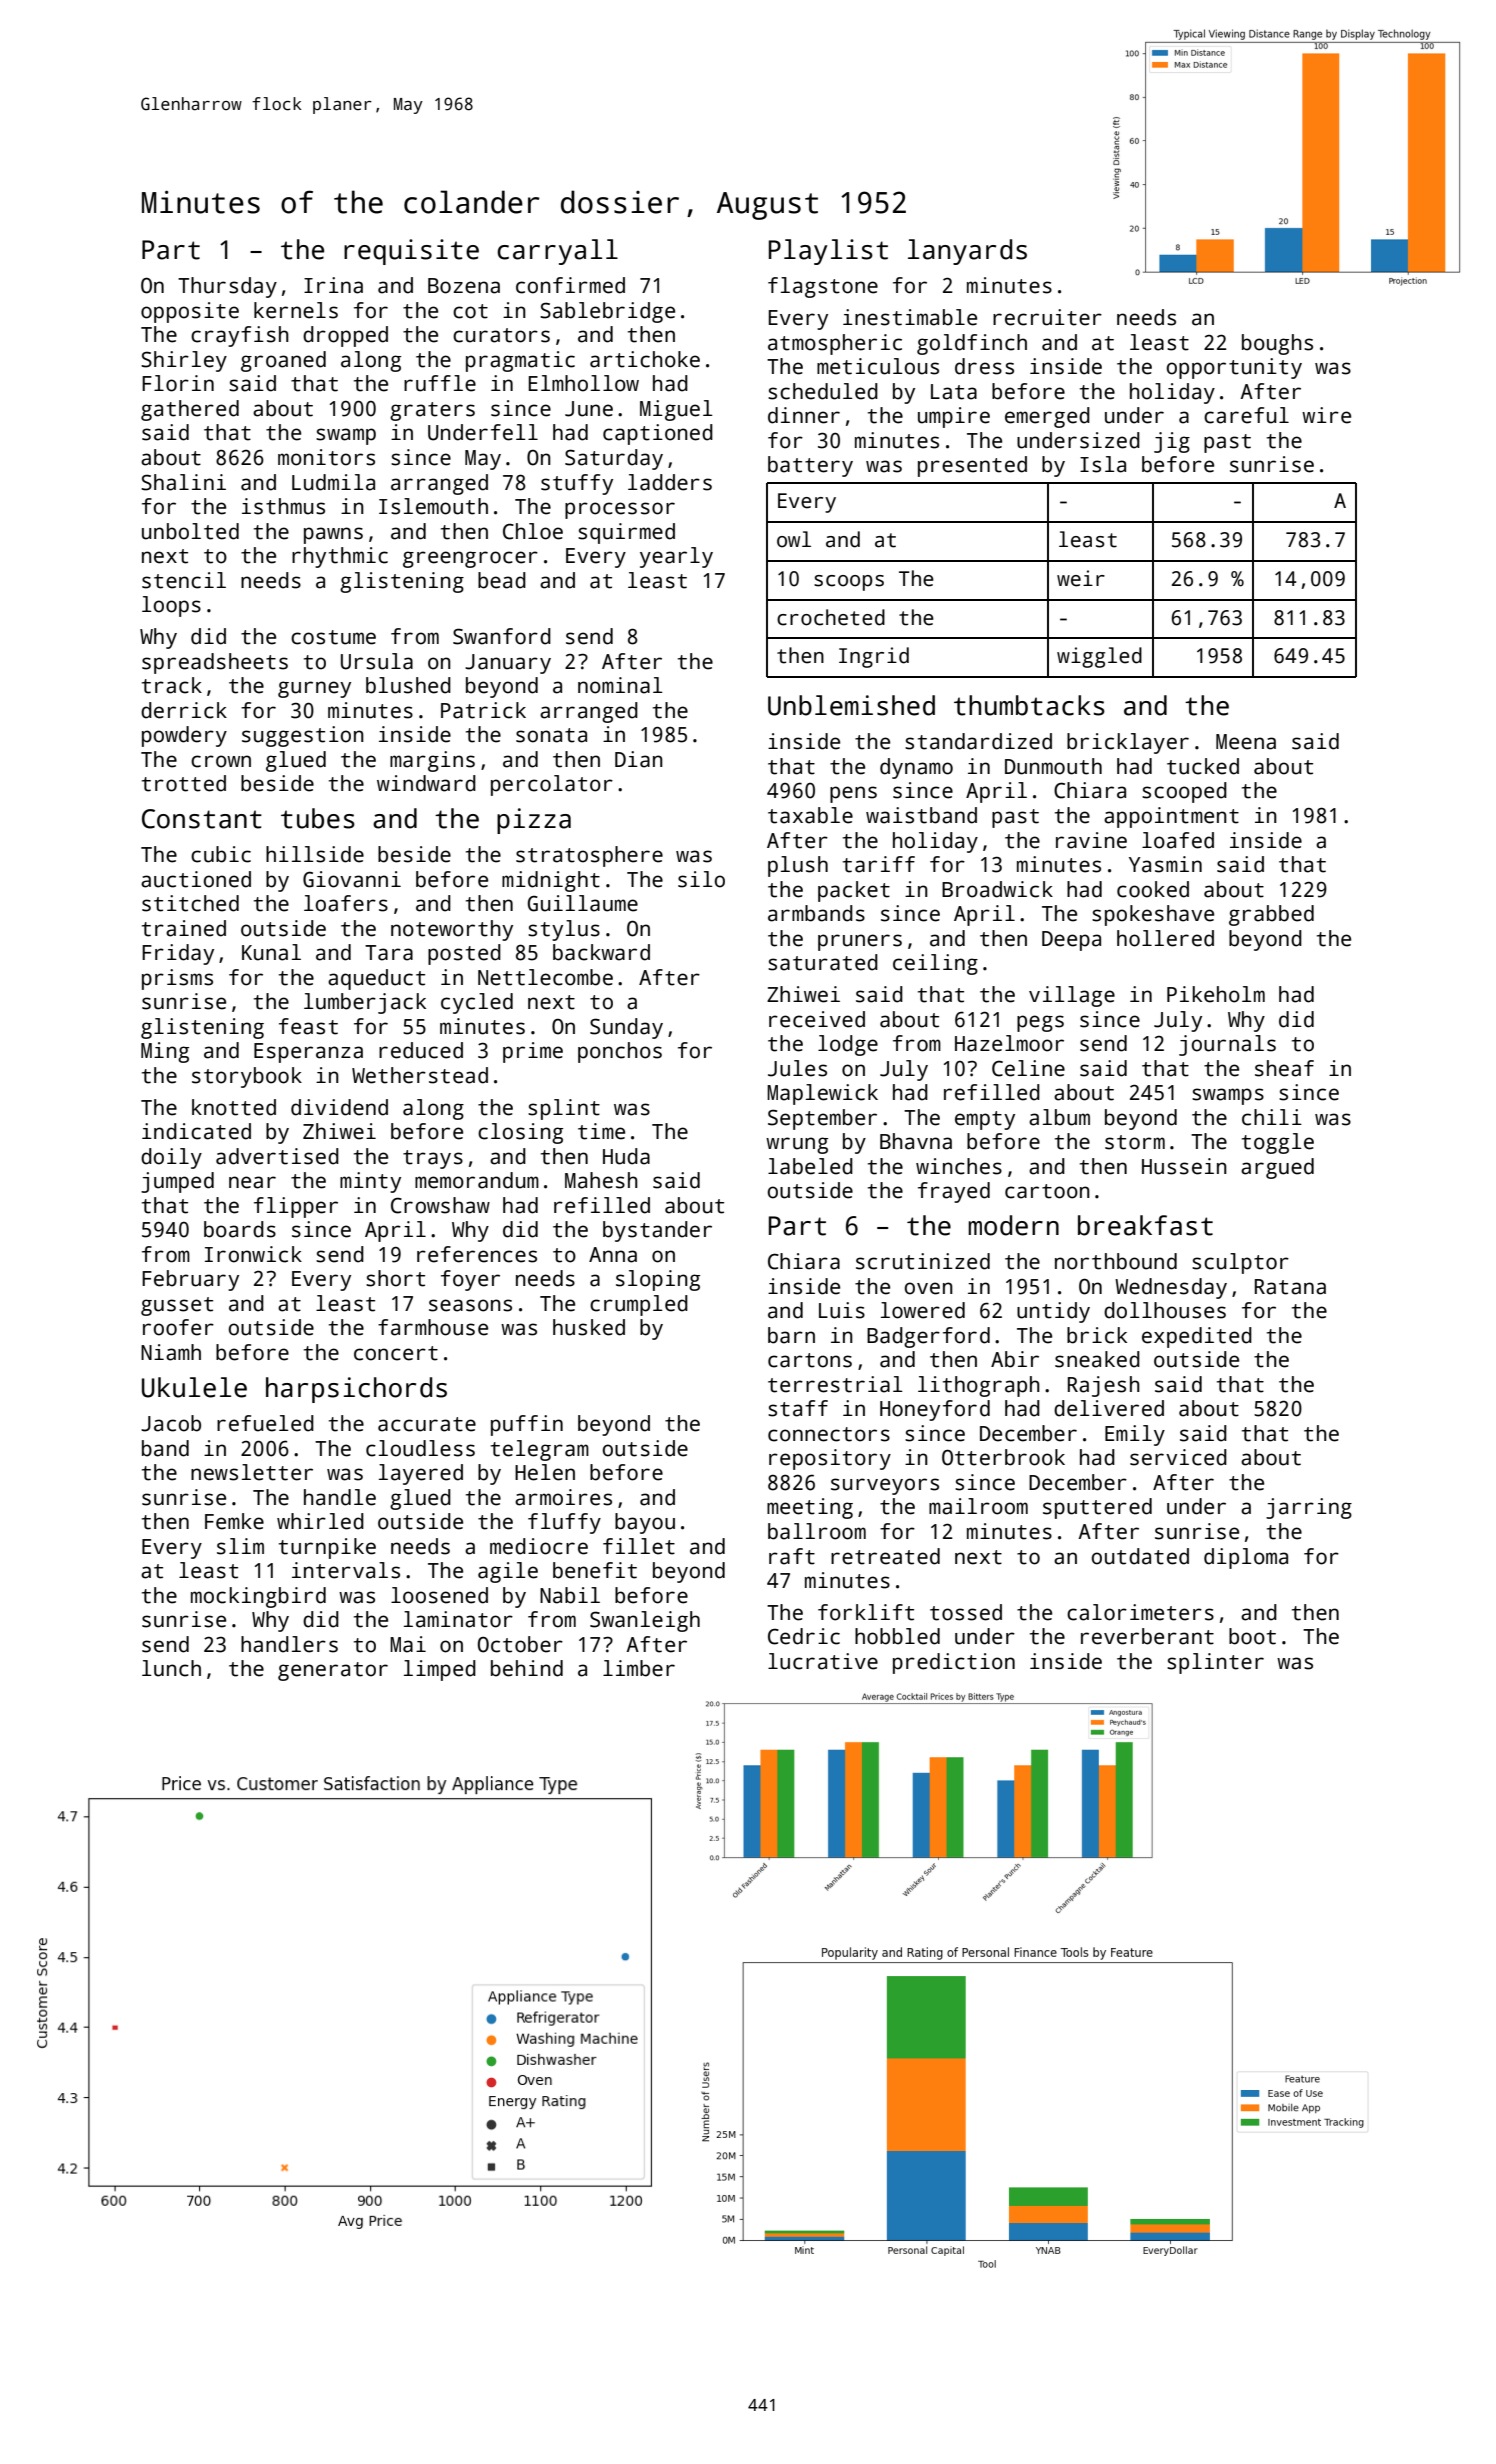  What do you see at coordinates (253, 1254) in the page?
I see `Ironwick` at bounding box center [253, 1254].
